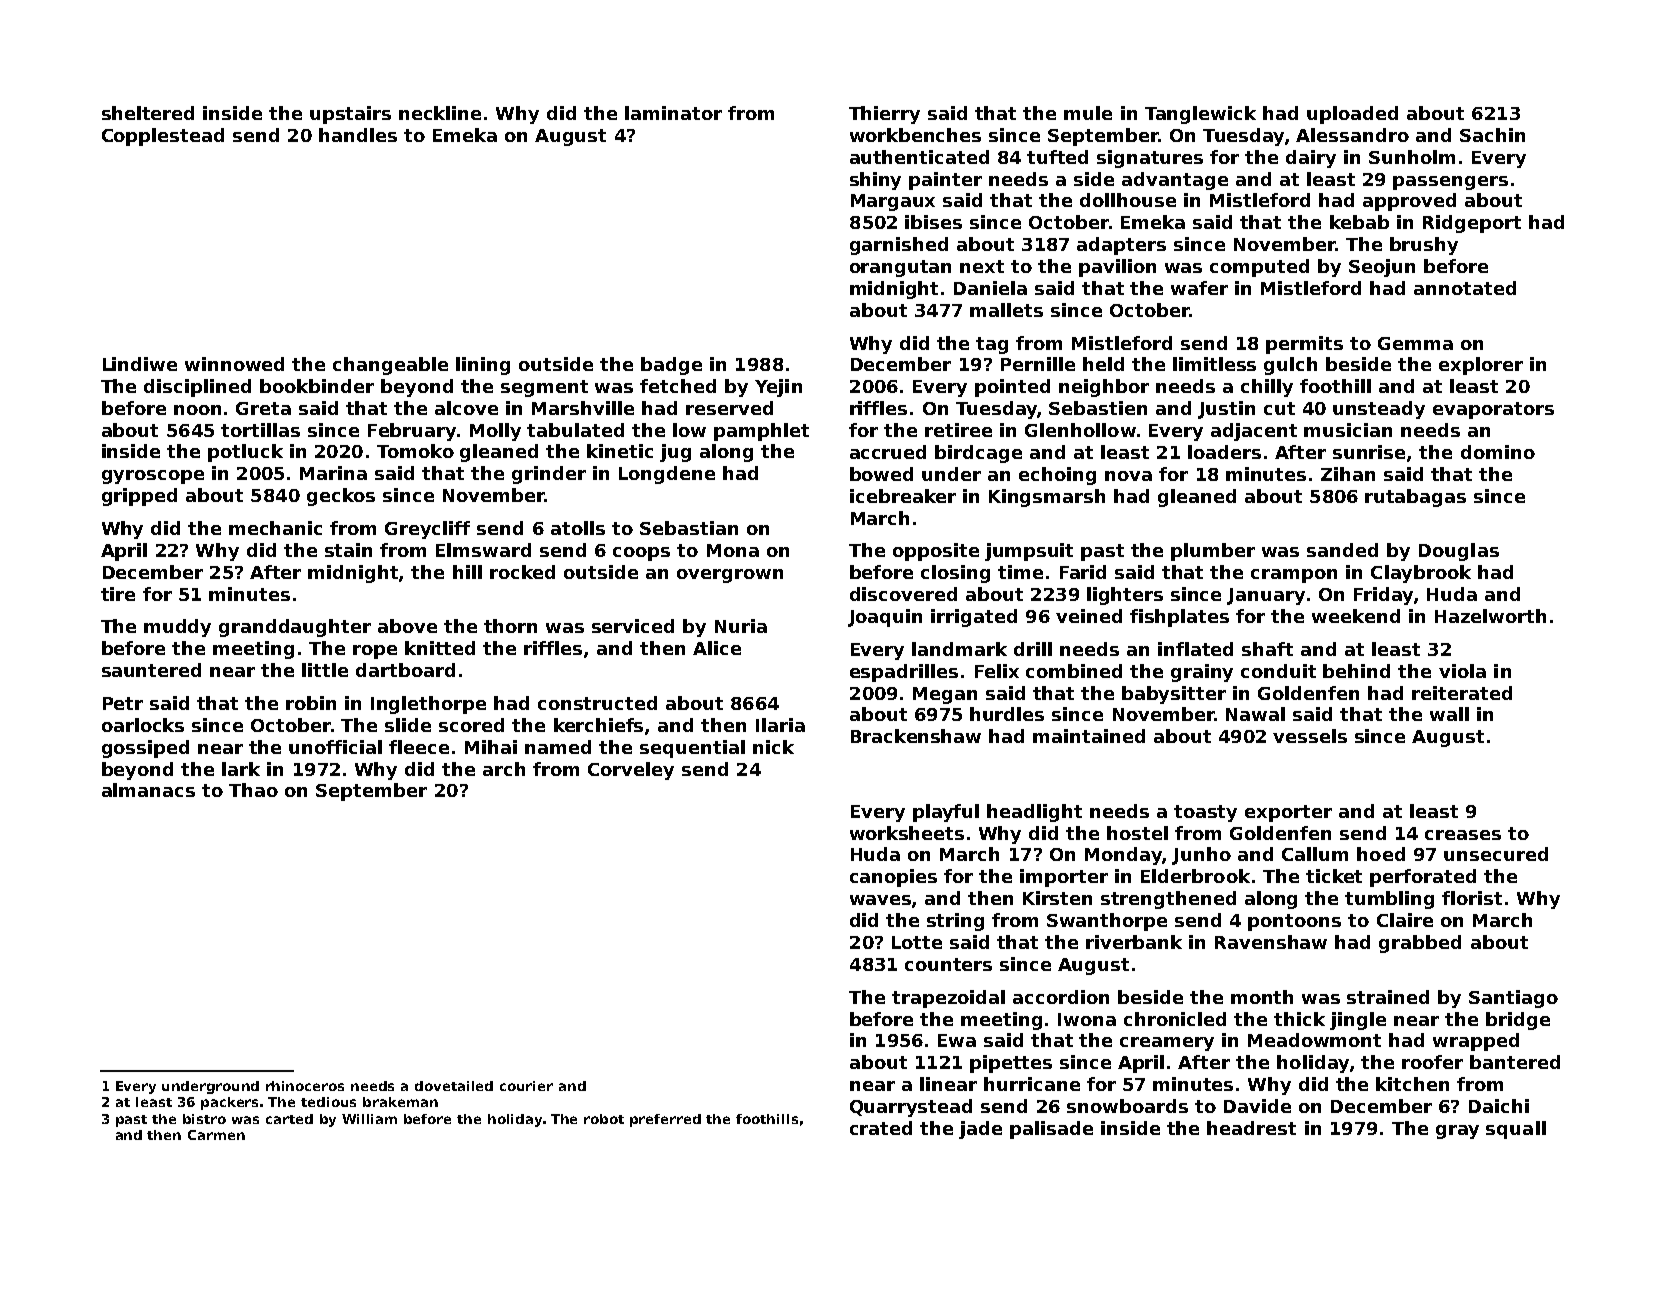  What do you see at coordinates (454, 1086) in the image?
I see `dovetailed` at bounding box center [454, 1086].
